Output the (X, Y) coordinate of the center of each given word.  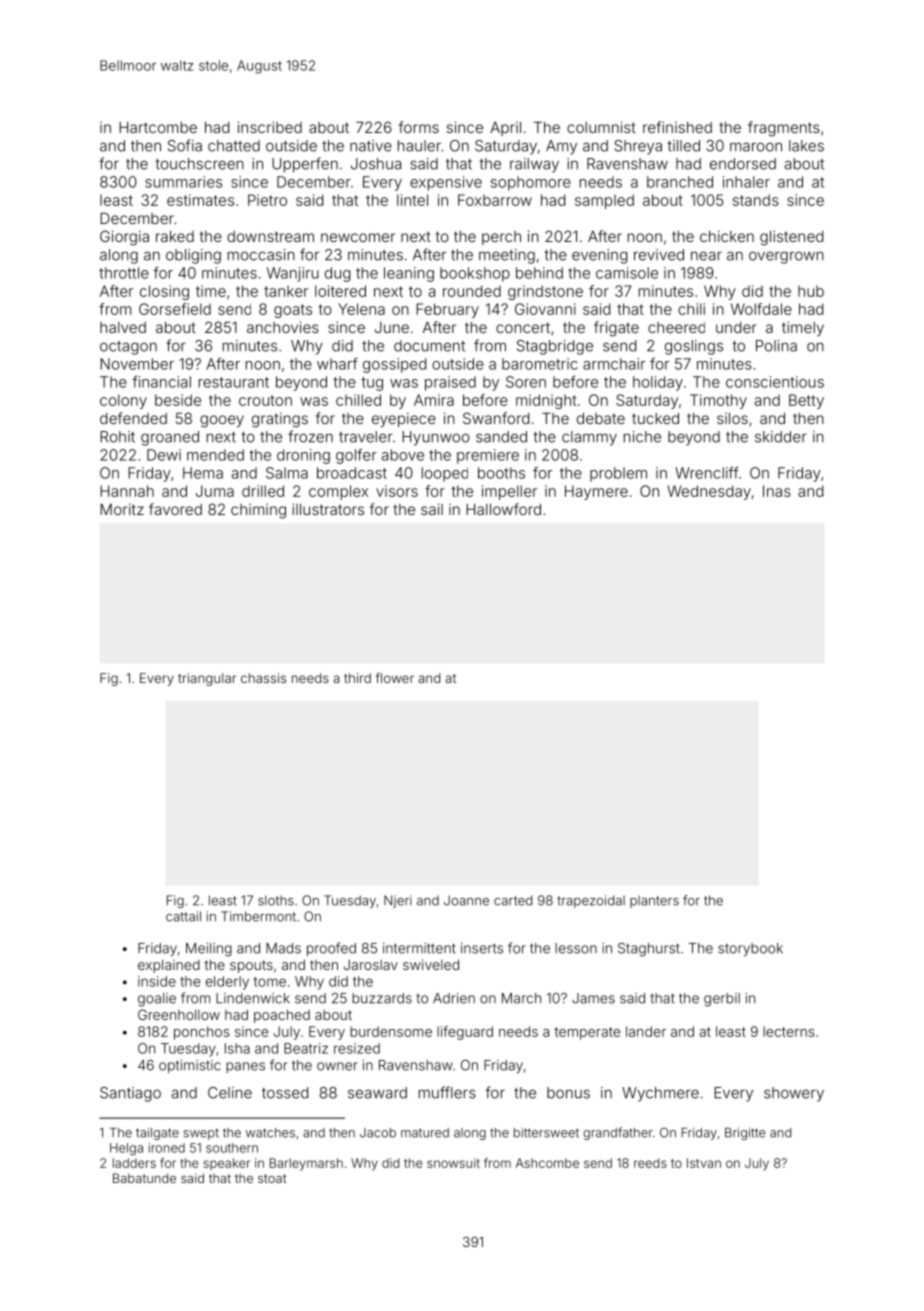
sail (432, 509)
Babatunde (144, 1178)
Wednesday (709, 492)
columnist (601, 127)
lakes (806, 146)
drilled (263, 491)
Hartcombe (158, 127)
